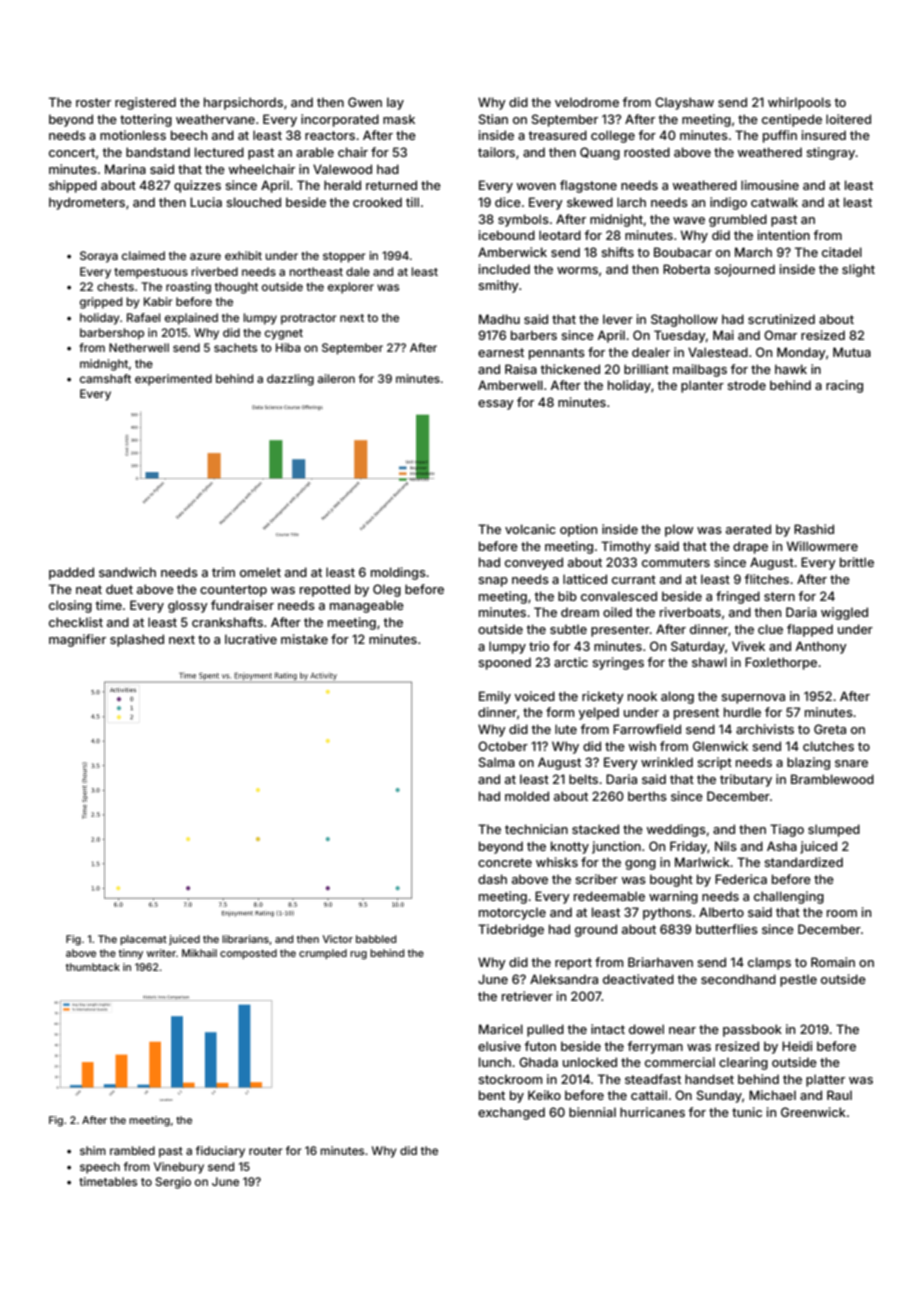 The image size is (924, 1308). What do you see at coordinates (799, 103) in the image?
I see `whirlpools` at bounding box center [799, 103].
